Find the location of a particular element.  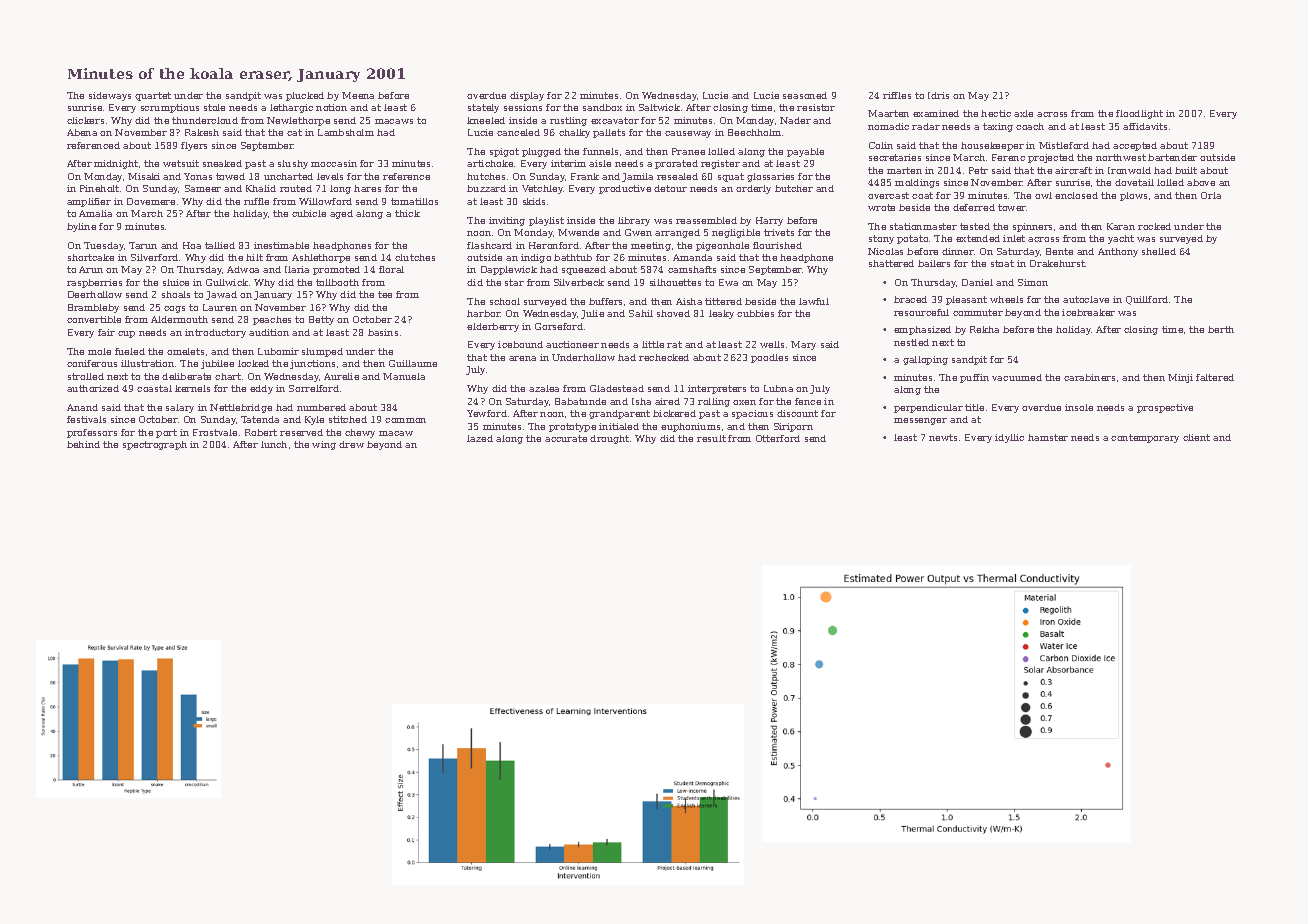

tee is located at coordinates (385, 294).
